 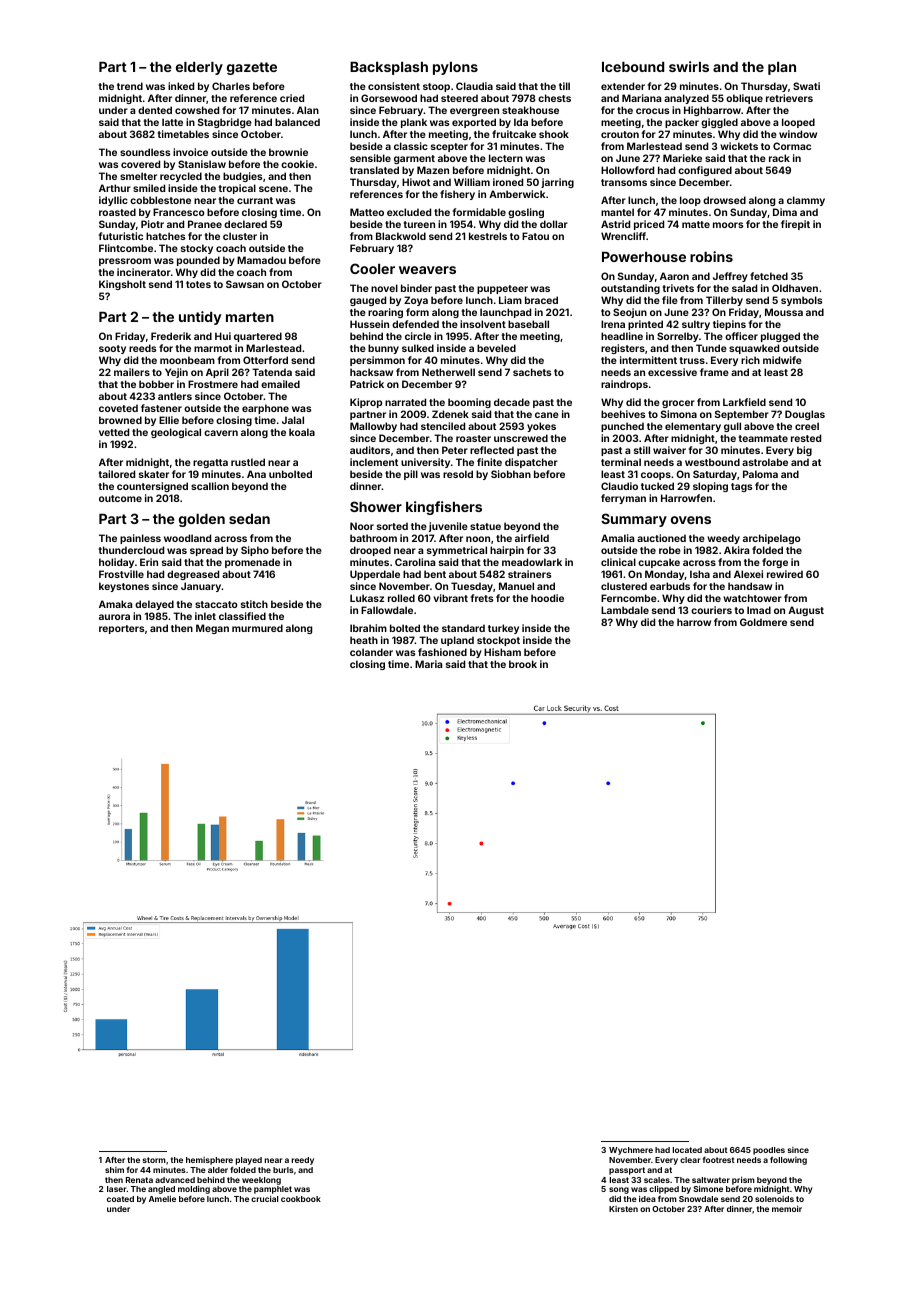 I want to click on gull, so click(x=732, y=427).
